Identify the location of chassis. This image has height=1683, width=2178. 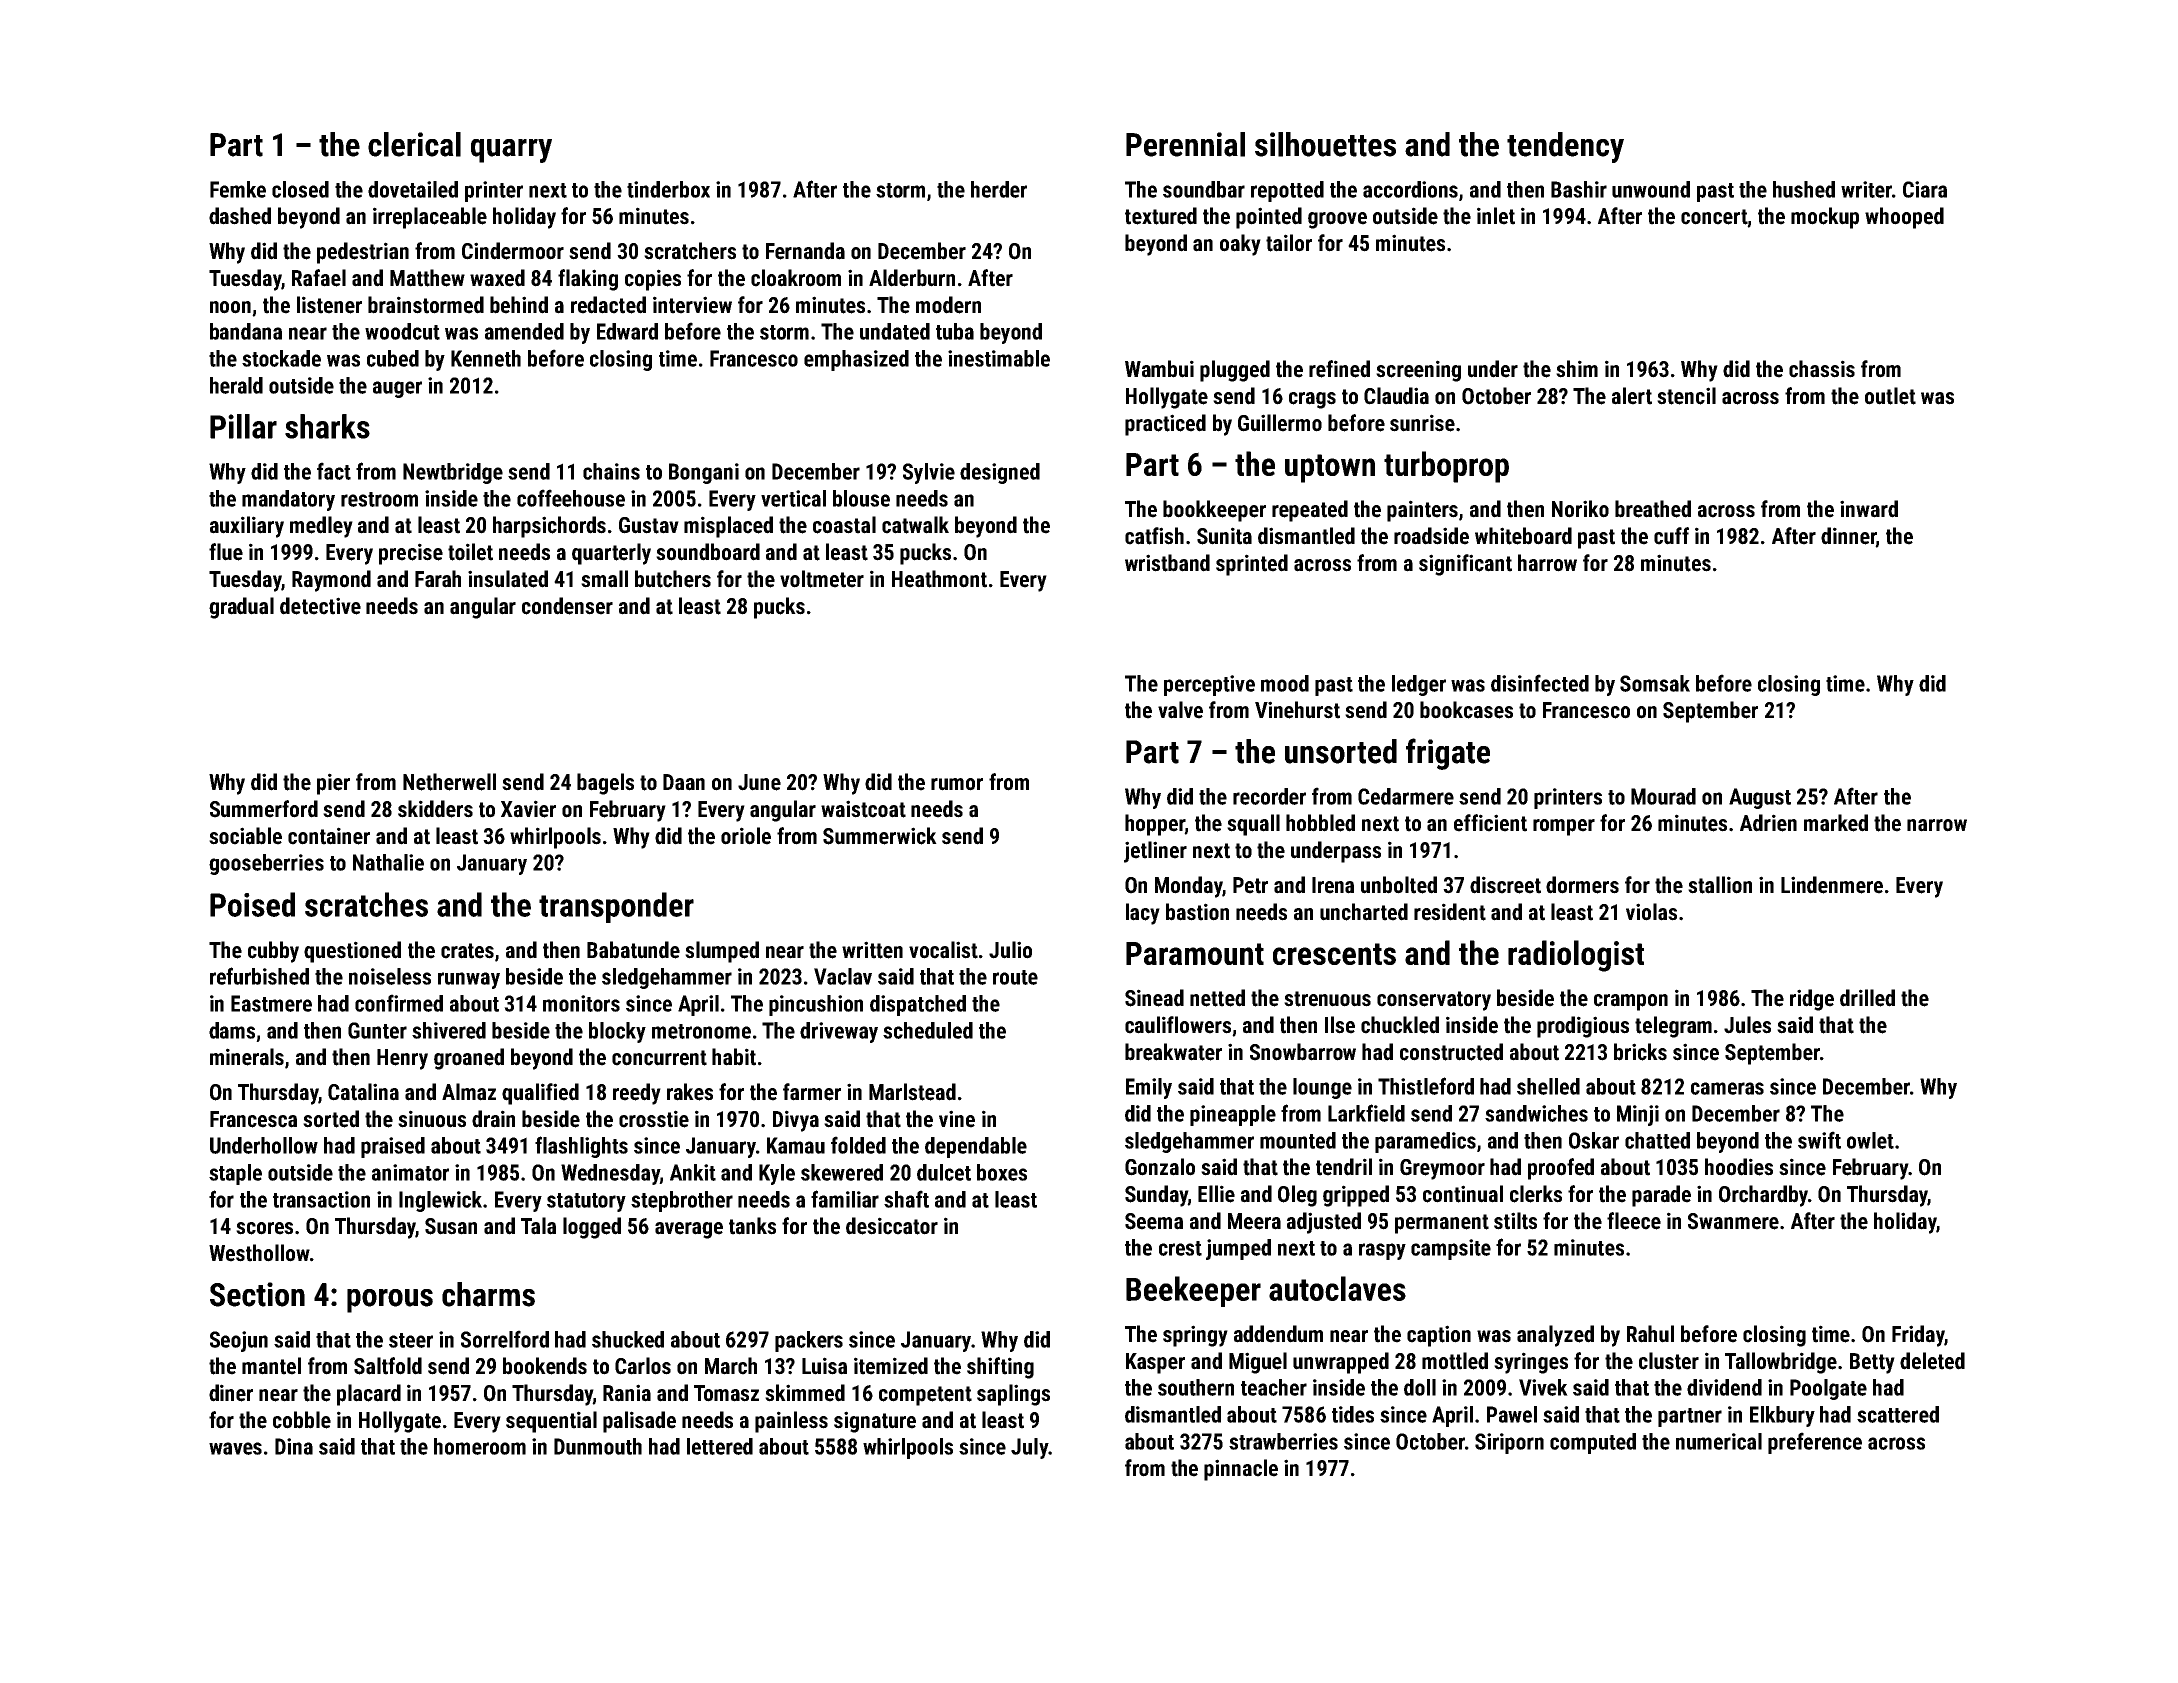
(1822, 369).
